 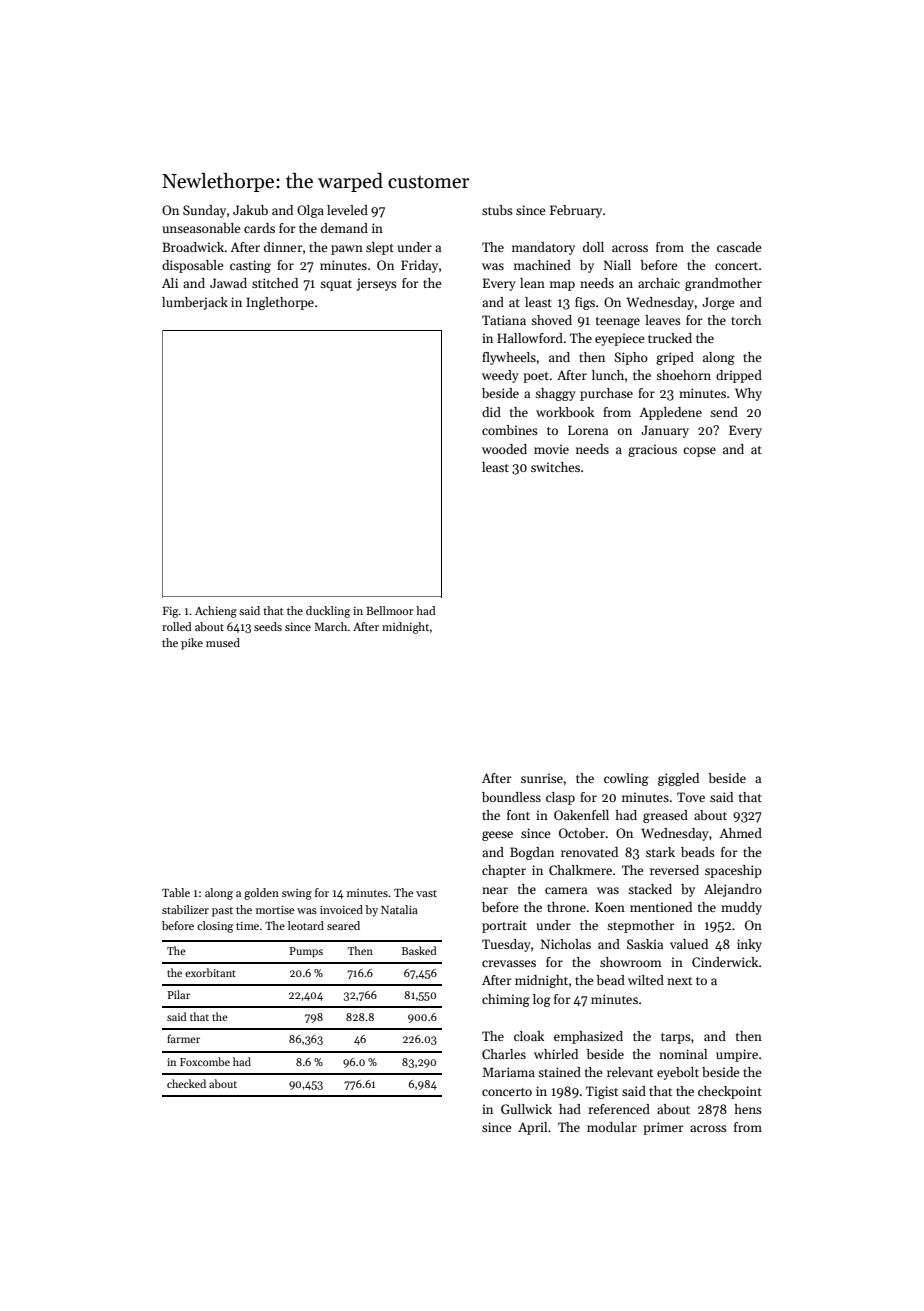 I want to click on February, so click(x=576, y=211).
